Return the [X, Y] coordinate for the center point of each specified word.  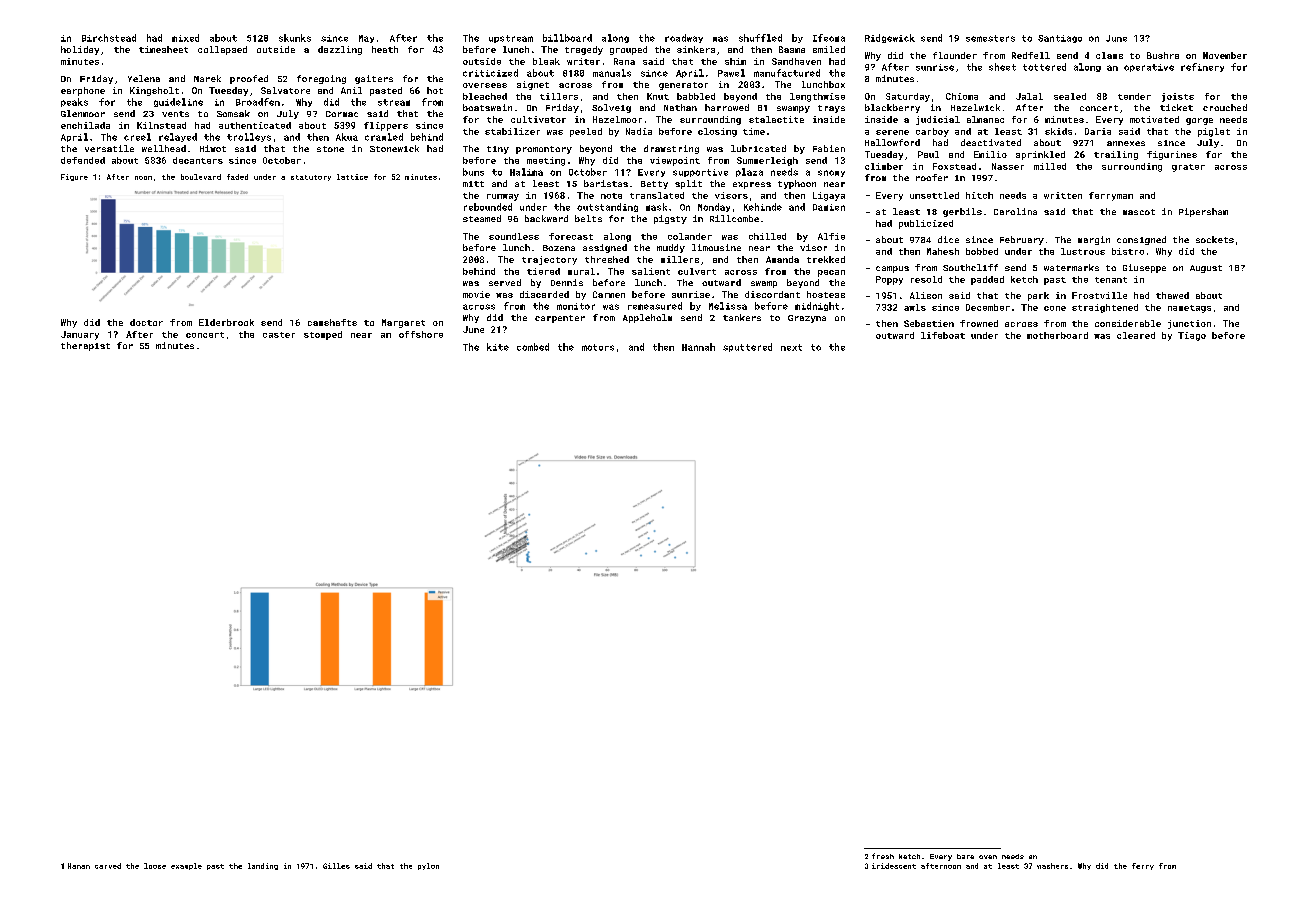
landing [263, 866]
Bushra [1163, 55]
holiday [80, 50]
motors [598, 347]
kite [498, 347]
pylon [428, 866]
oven [988, 857]
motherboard [1057, 335]
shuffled [760, 38]
